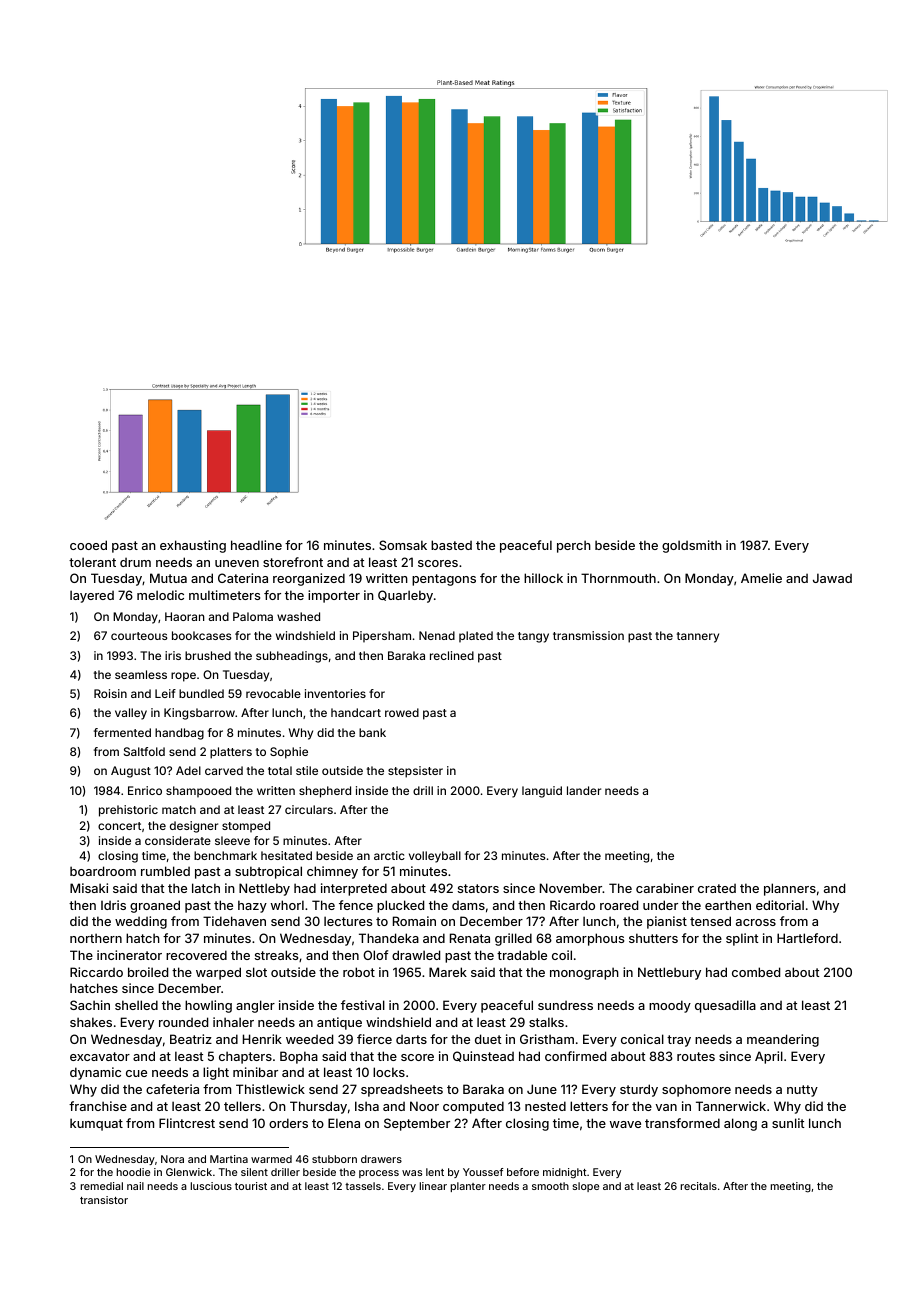 This screenshot has width=924, height=1308. I want to click on Saltfold, so click(144, 751).
